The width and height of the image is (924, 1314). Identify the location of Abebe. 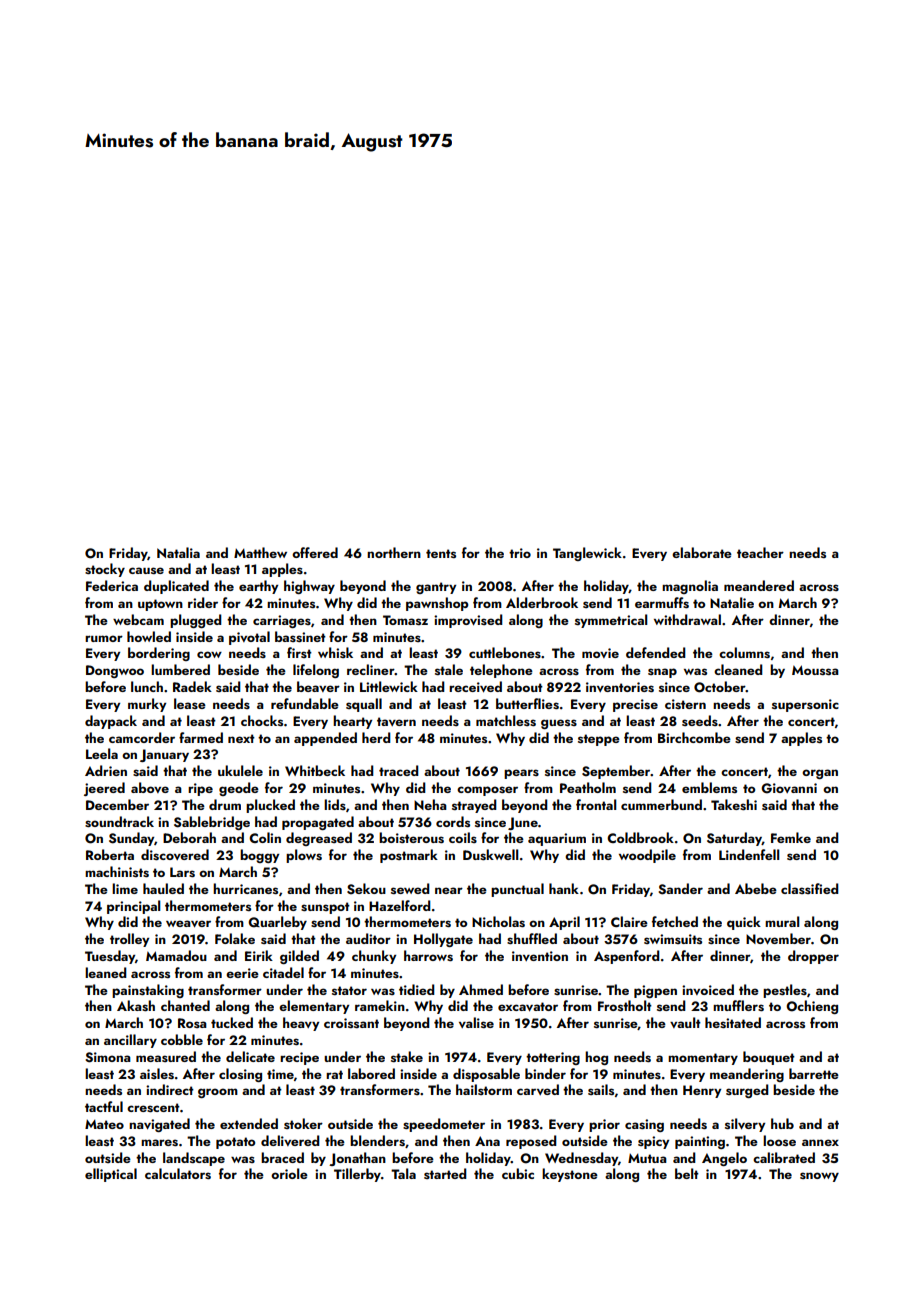
(756, 888).
